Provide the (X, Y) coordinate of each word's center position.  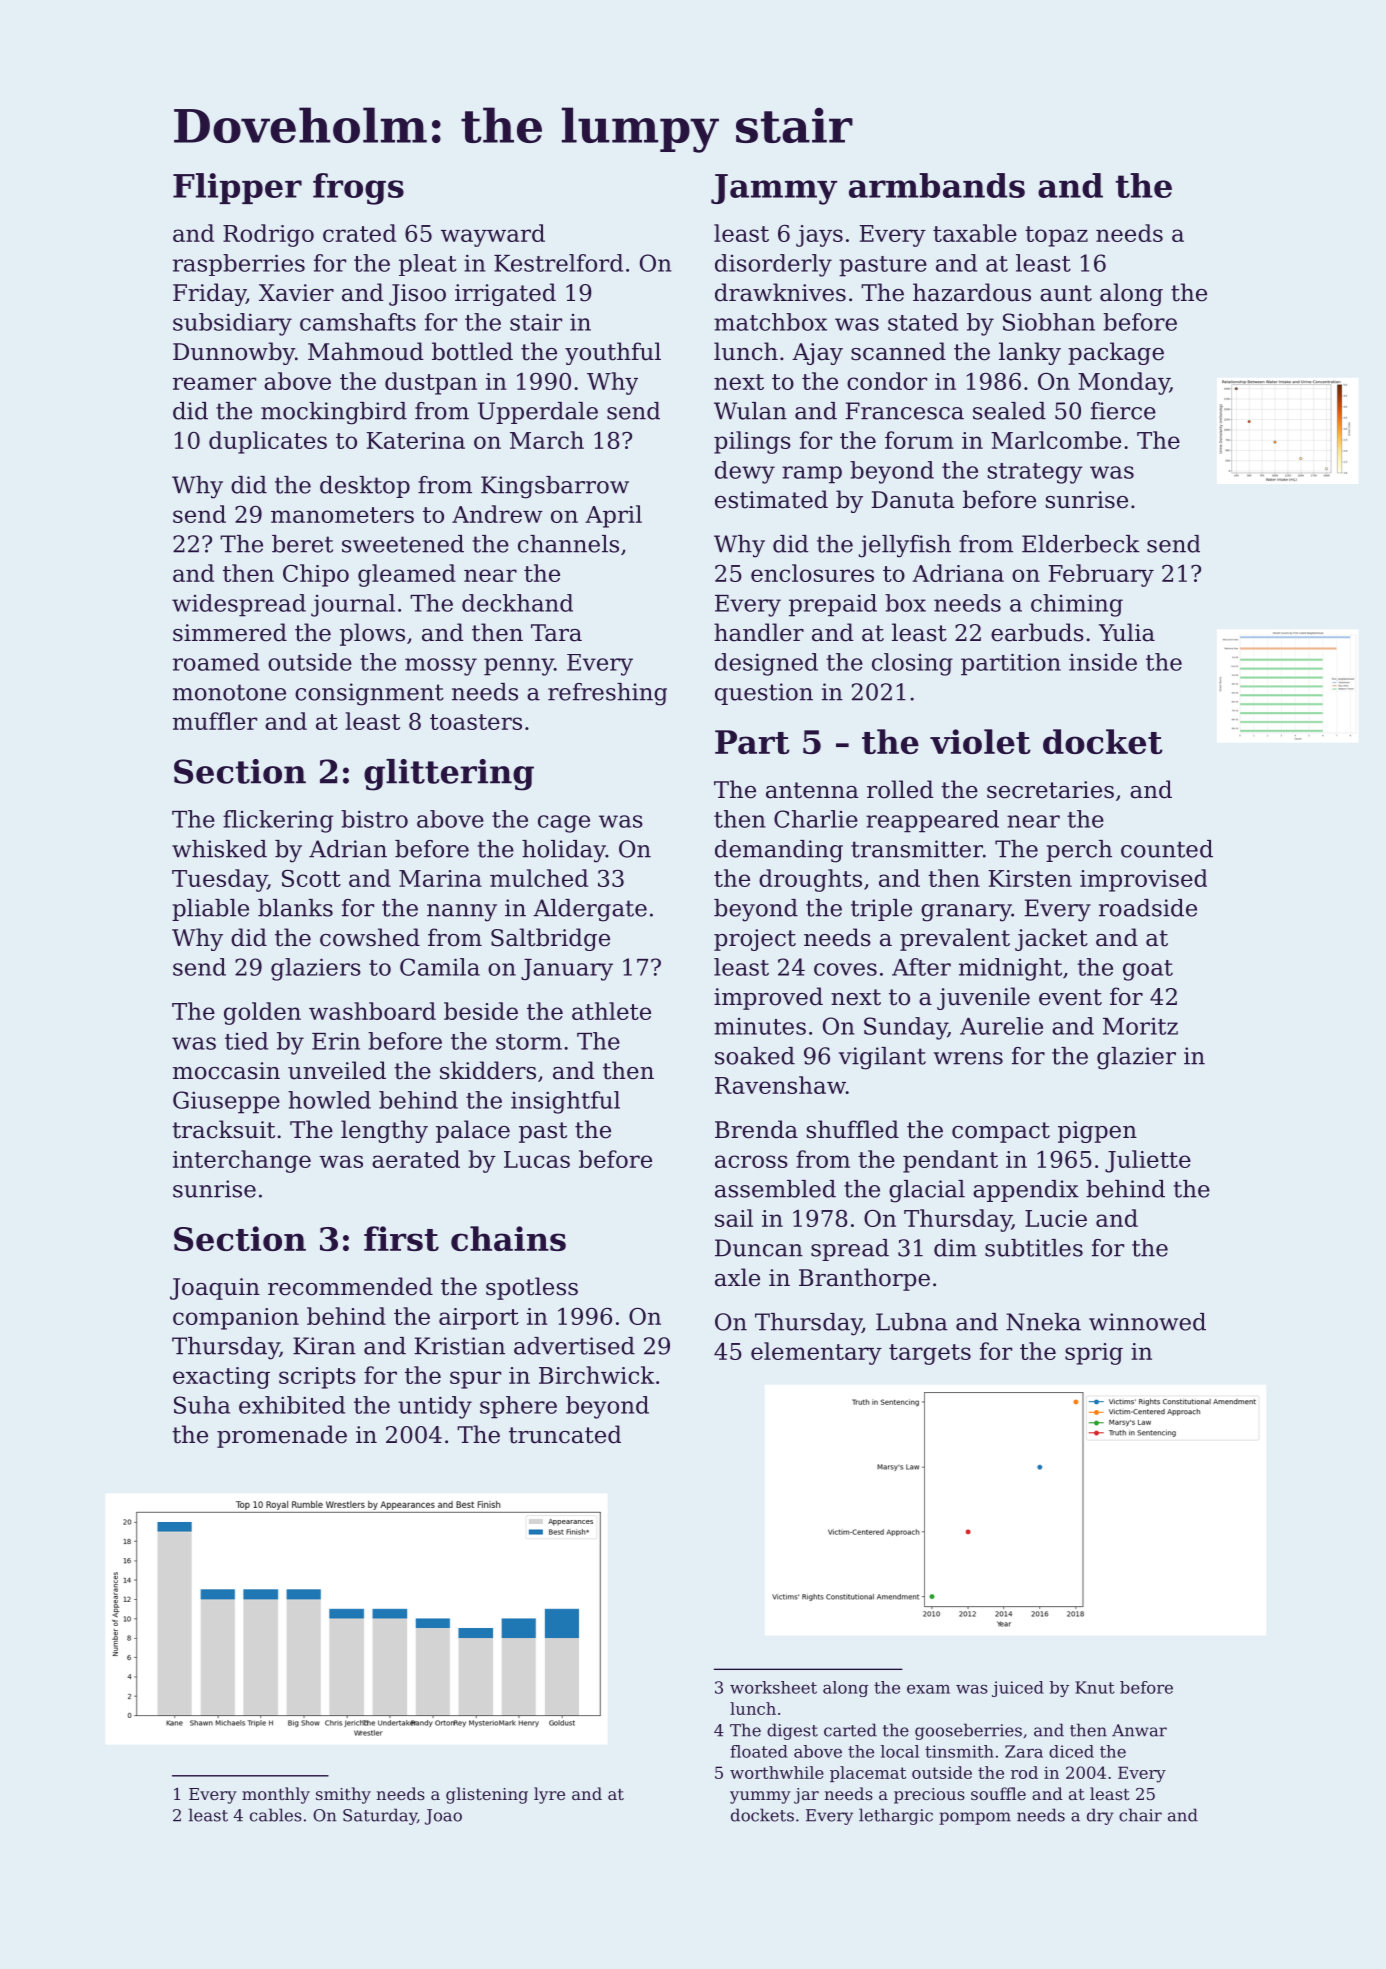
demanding (779, 851)
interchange (242, 1161)
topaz (1056, 236)
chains (508, 1238)
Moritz (1140, 1026)
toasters (476, 722)
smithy (343, 1795)
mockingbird (334, 413)
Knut (1094, 1687)
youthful (613, 353)
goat (1148, 970)
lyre (549, 1795)
